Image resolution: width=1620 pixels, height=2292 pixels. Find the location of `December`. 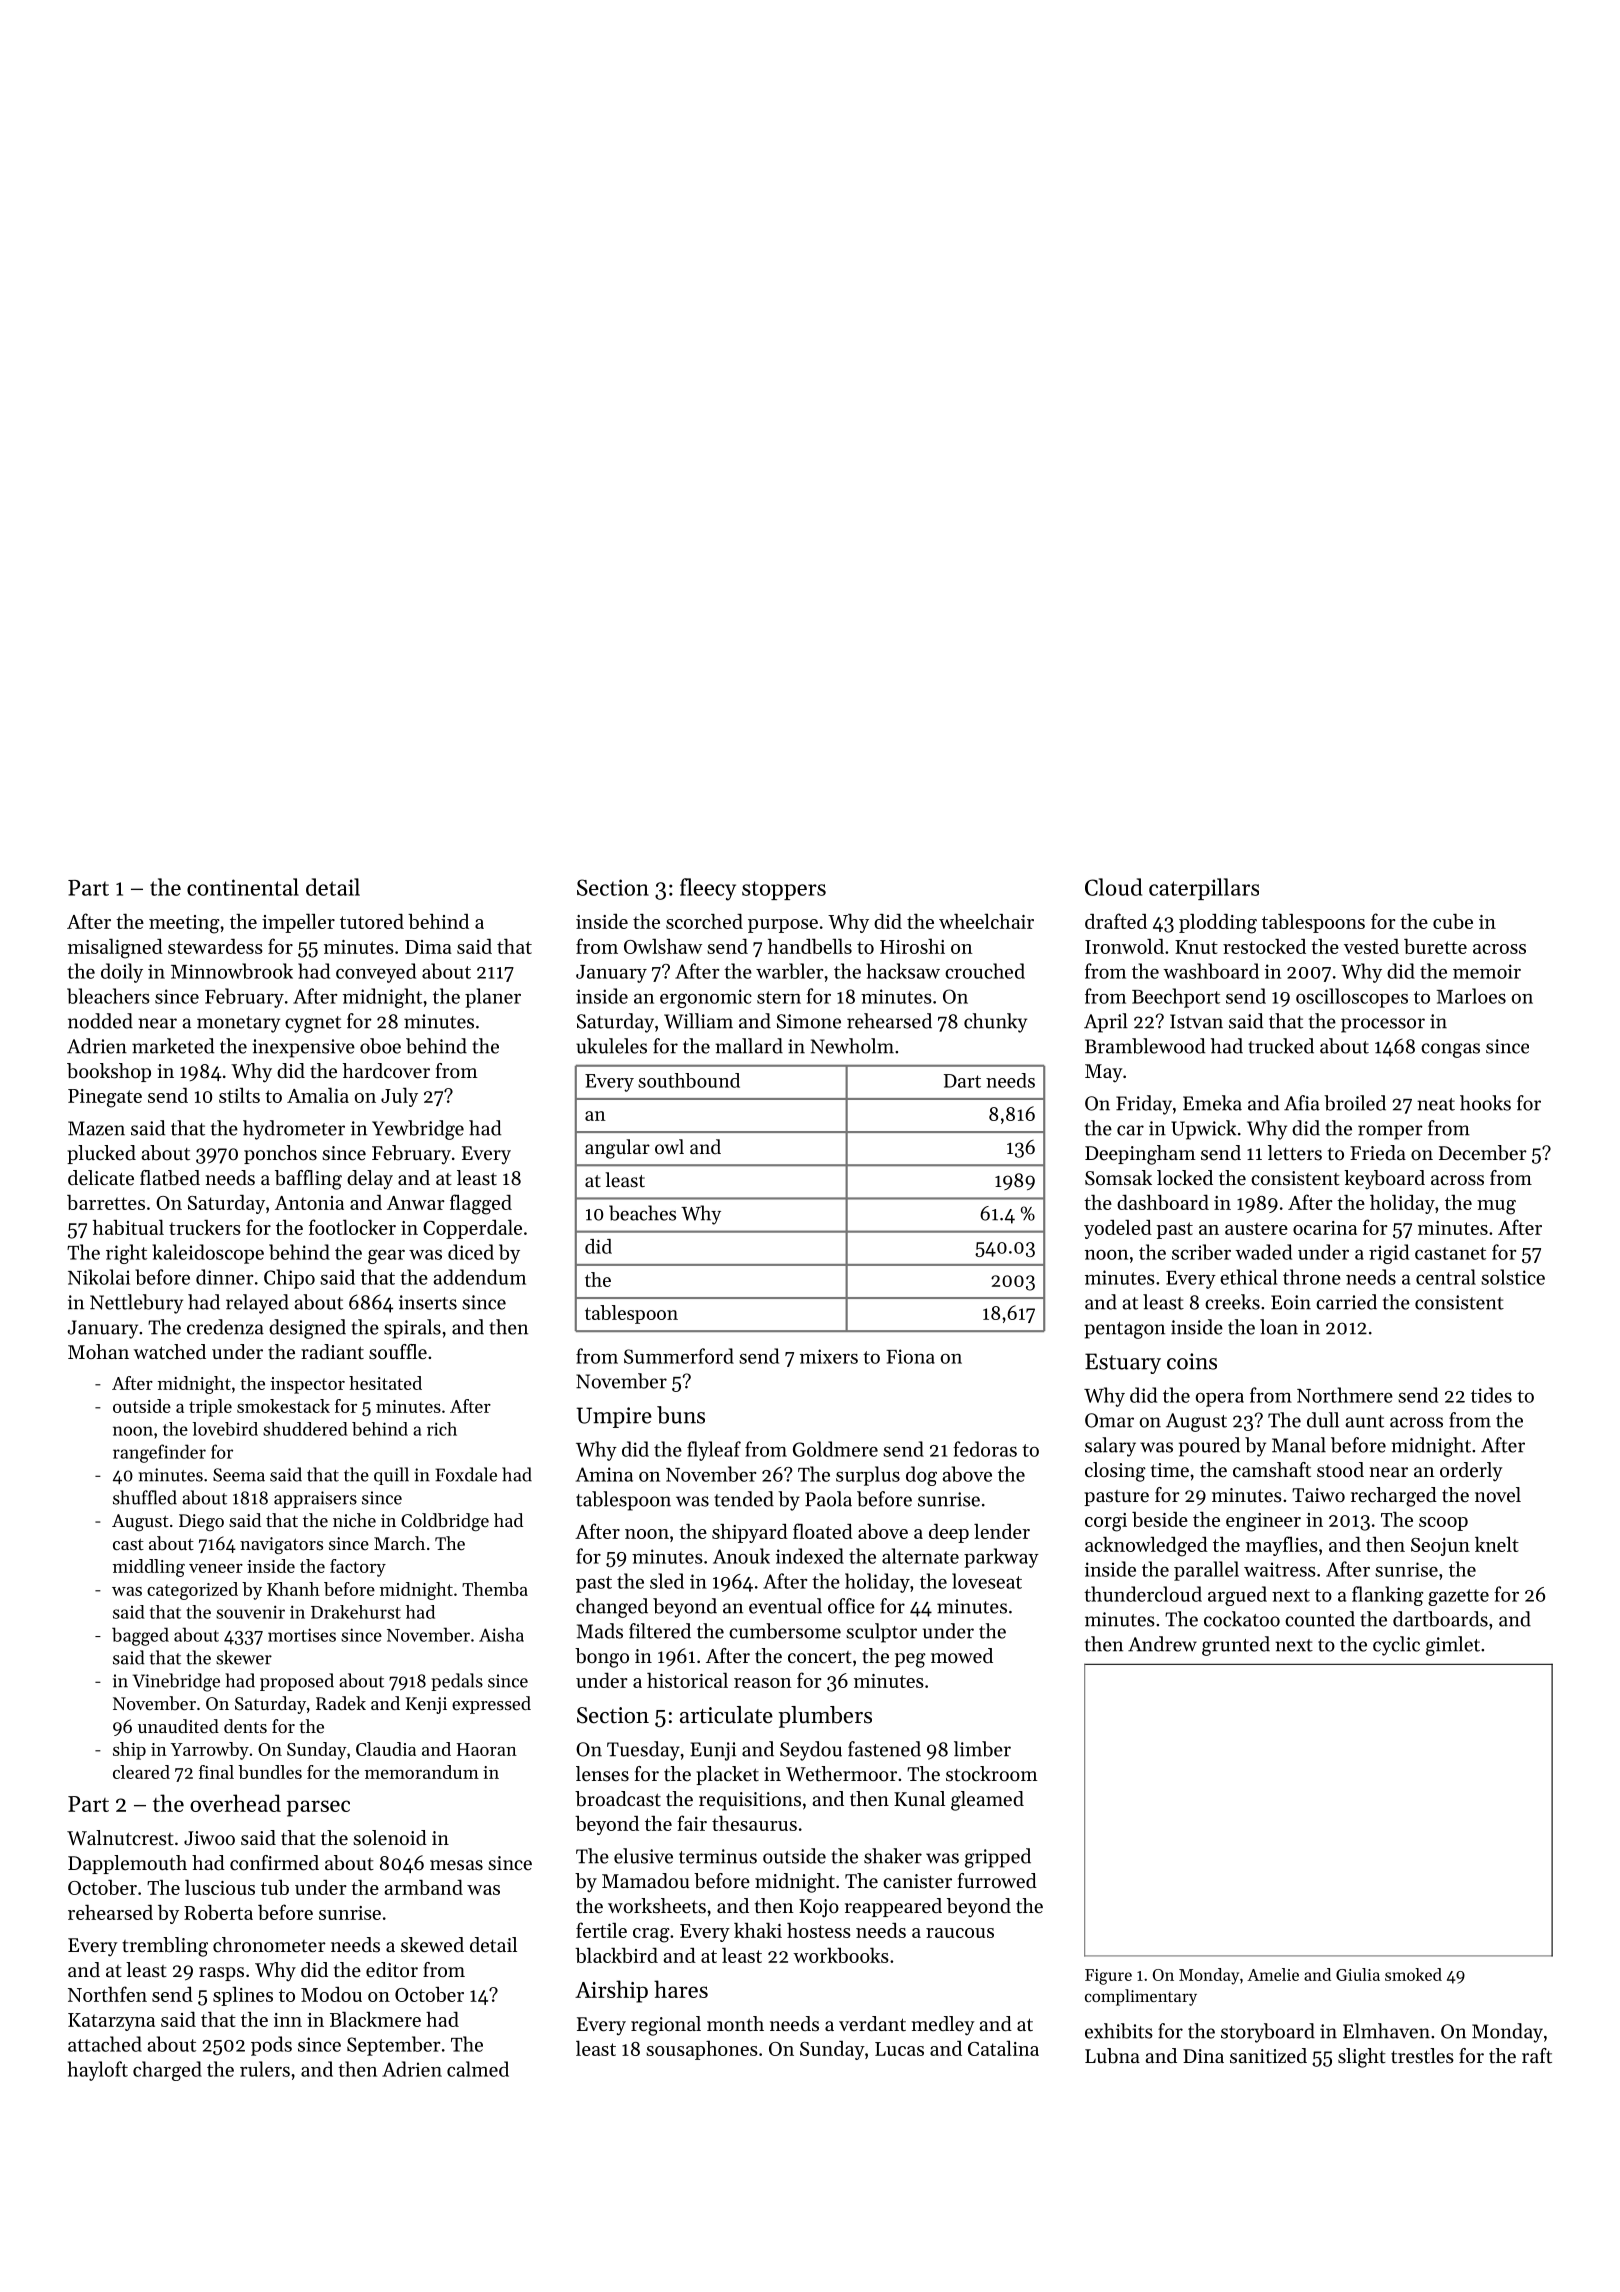

December is located at coordinates (1483, 1153).
